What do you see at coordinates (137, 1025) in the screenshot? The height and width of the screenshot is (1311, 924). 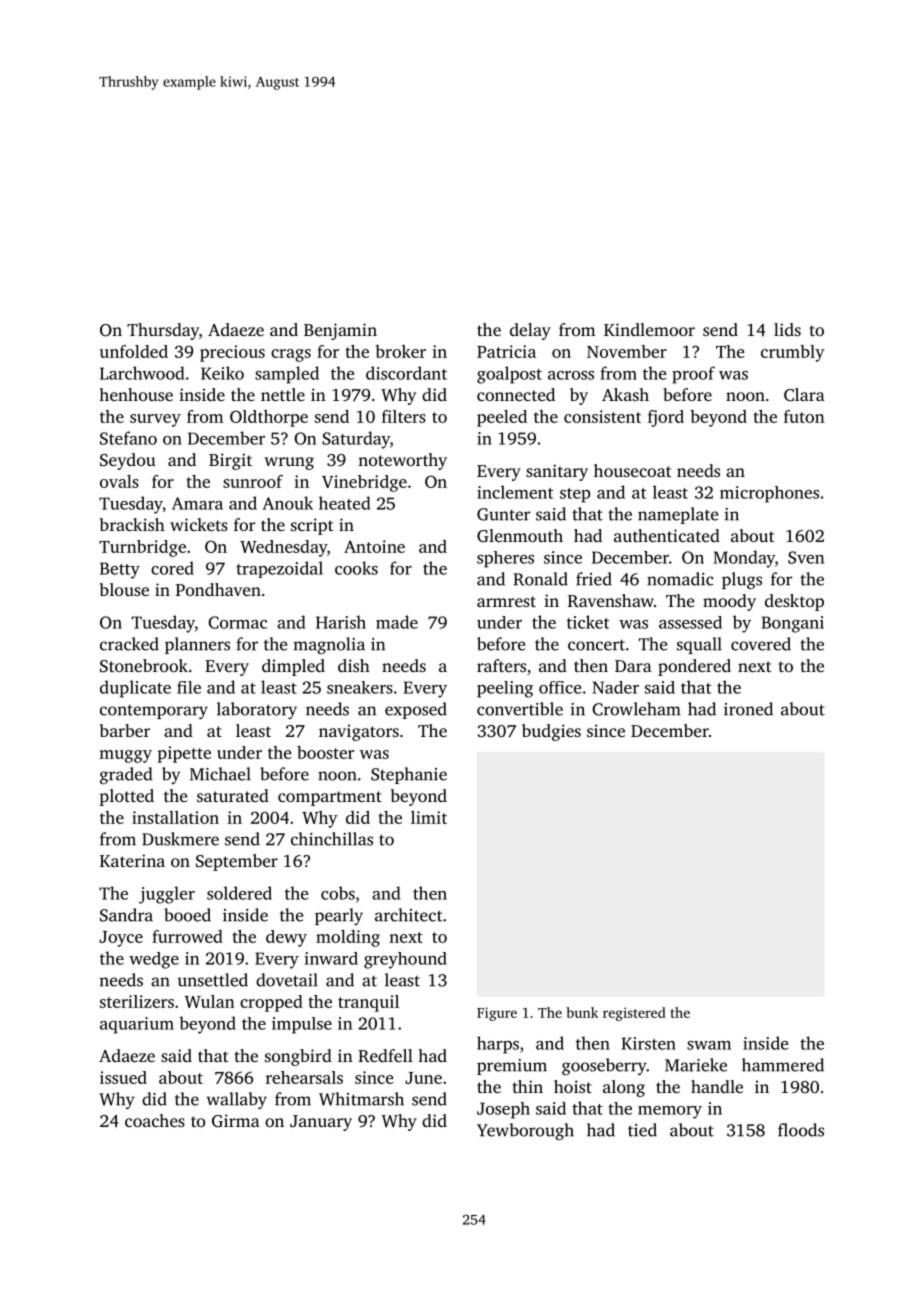 I see `aquarium` at bounding box center [137, 1025].
